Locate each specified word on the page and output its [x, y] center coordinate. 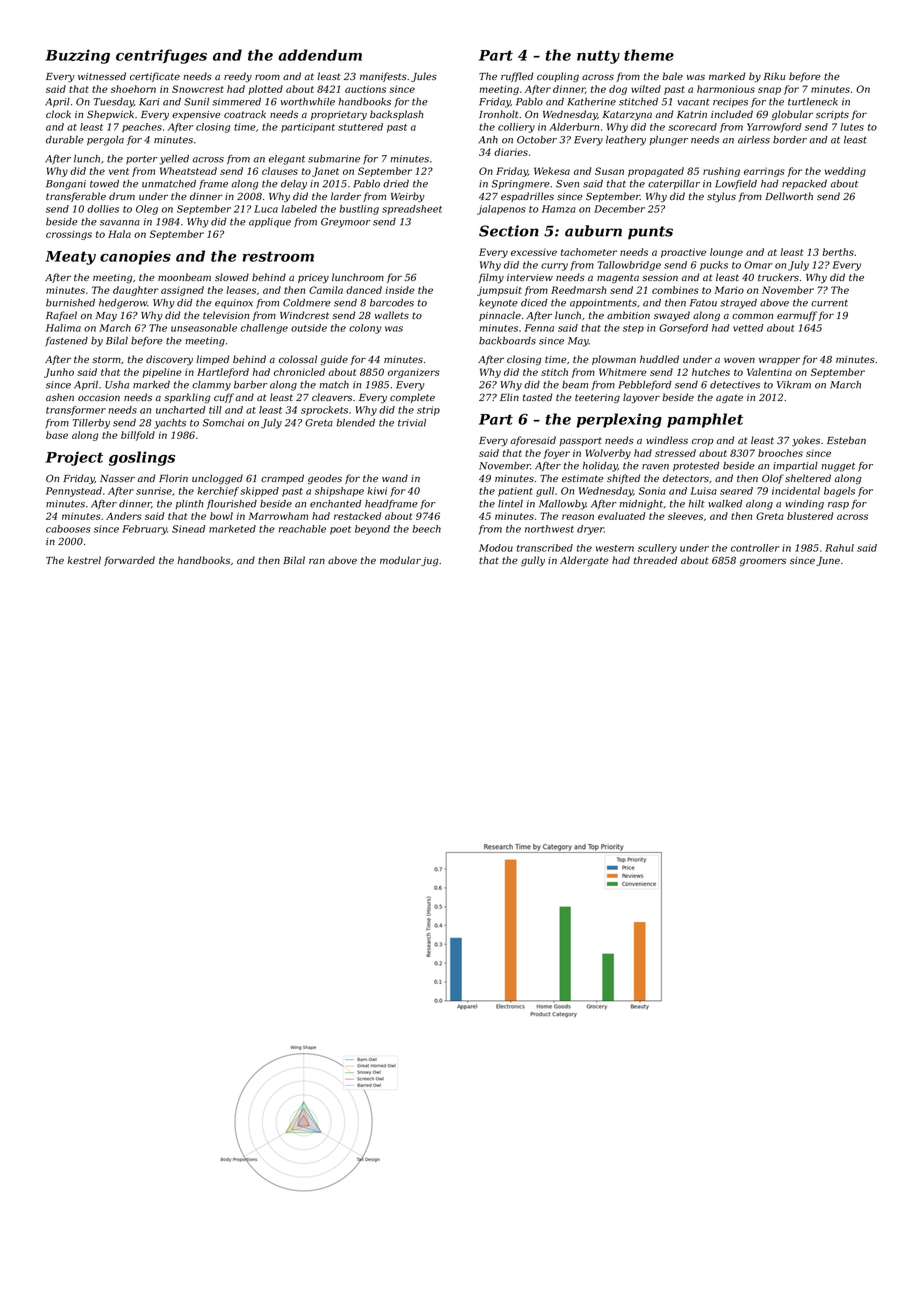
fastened [66, 341]
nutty [598, 57]
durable [65, 140]
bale [672, 76]
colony [365, 329]
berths [838, 252]
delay [294, 185]
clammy [211, 386]
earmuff [797, 316]
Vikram [794, 385]
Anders [124, 516]
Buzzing [77, 56]
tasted [537, 397]
